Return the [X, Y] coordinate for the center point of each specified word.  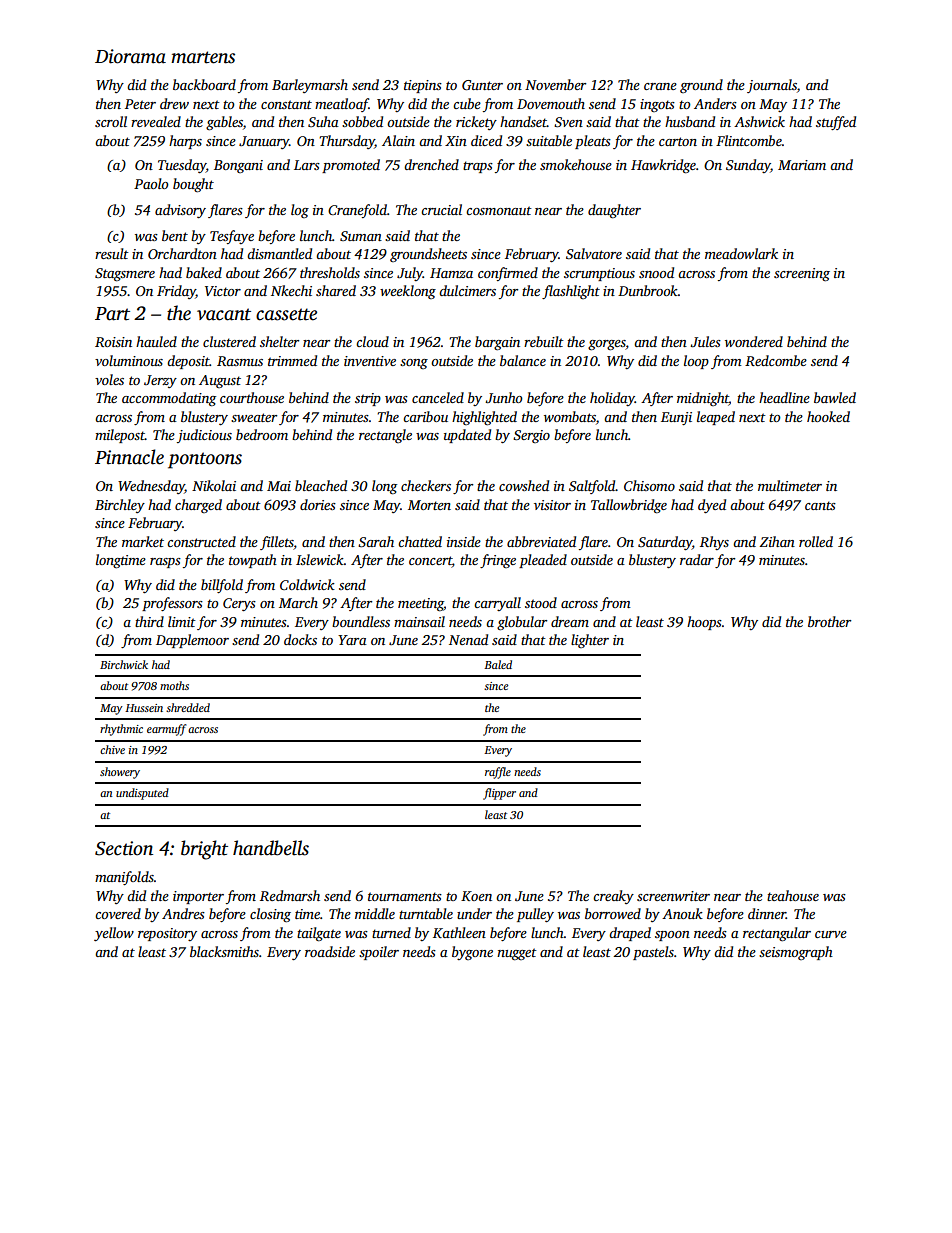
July [410, 274]
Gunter [482, 85]
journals [772, 86]
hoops [704, 623]
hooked [828, 416]
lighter [590, 641]
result [112, 253]
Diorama [130, 56]
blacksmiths [224, 951]
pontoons [205, 460]
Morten [429, 505]
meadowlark [741, 253]
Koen [476, 896]
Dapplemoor [192, 641]
